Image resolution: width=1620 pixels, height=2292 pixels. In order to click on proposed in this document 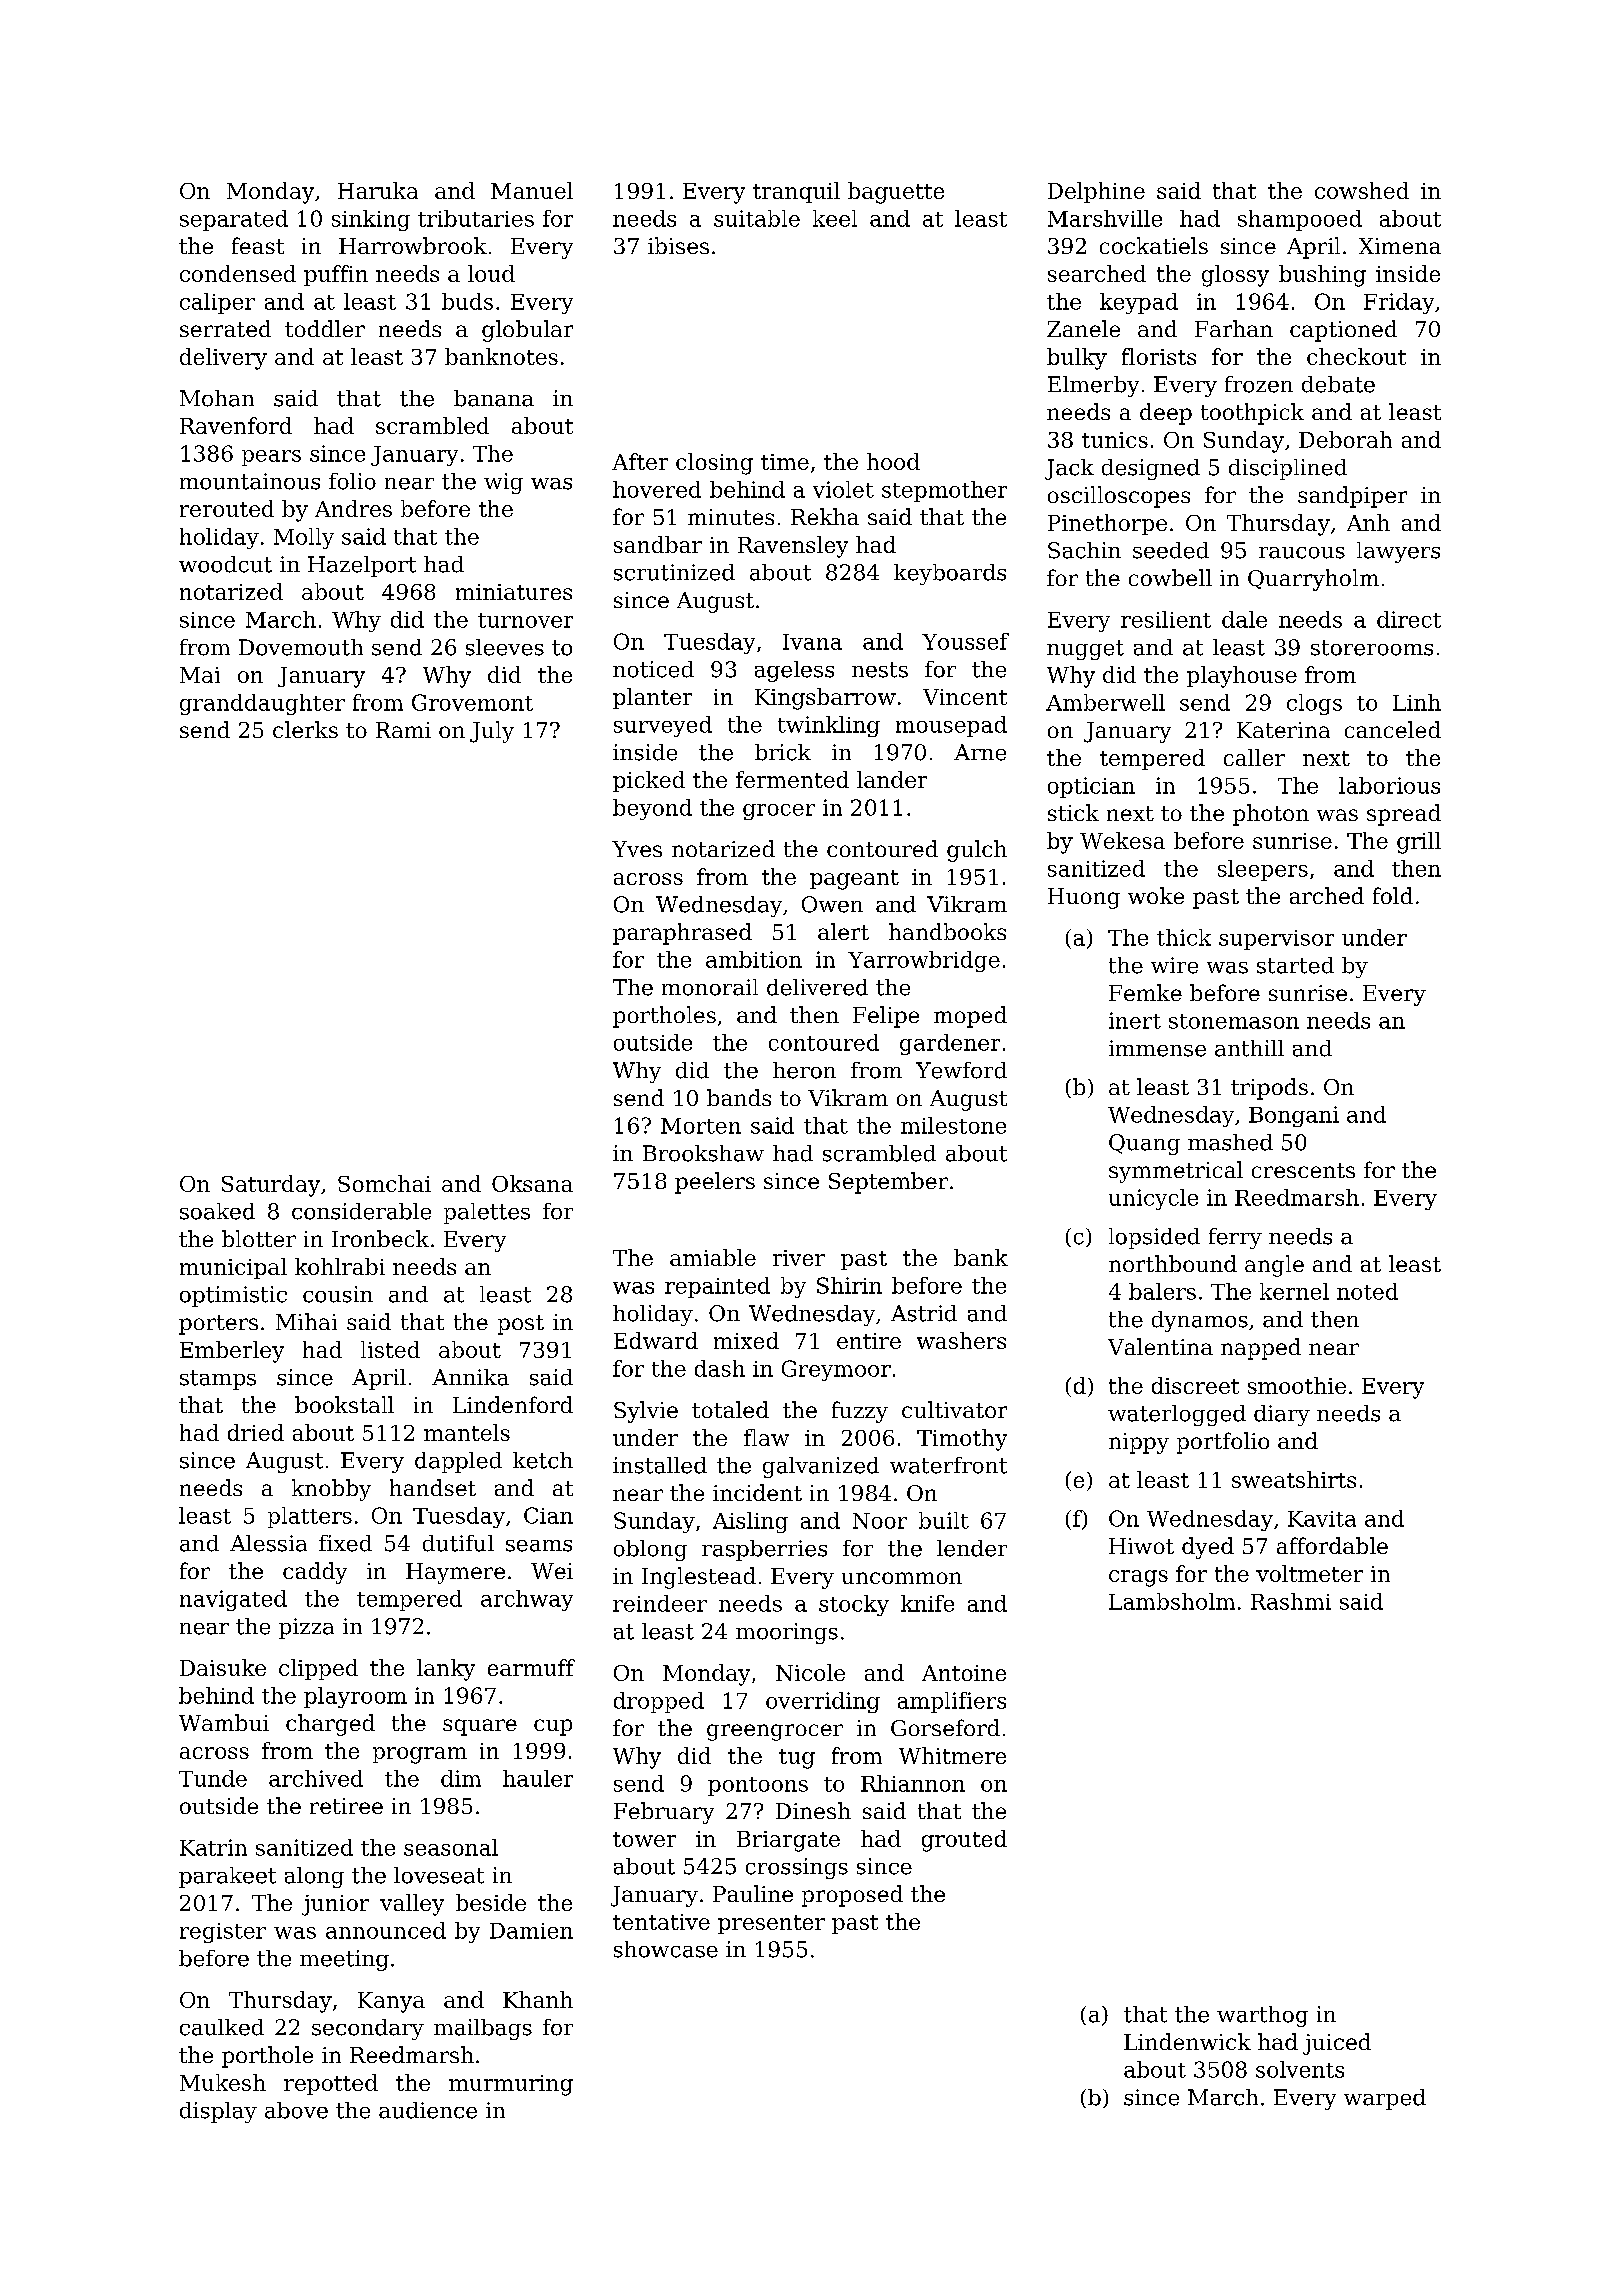, I will do `click(852, 1896)`.
